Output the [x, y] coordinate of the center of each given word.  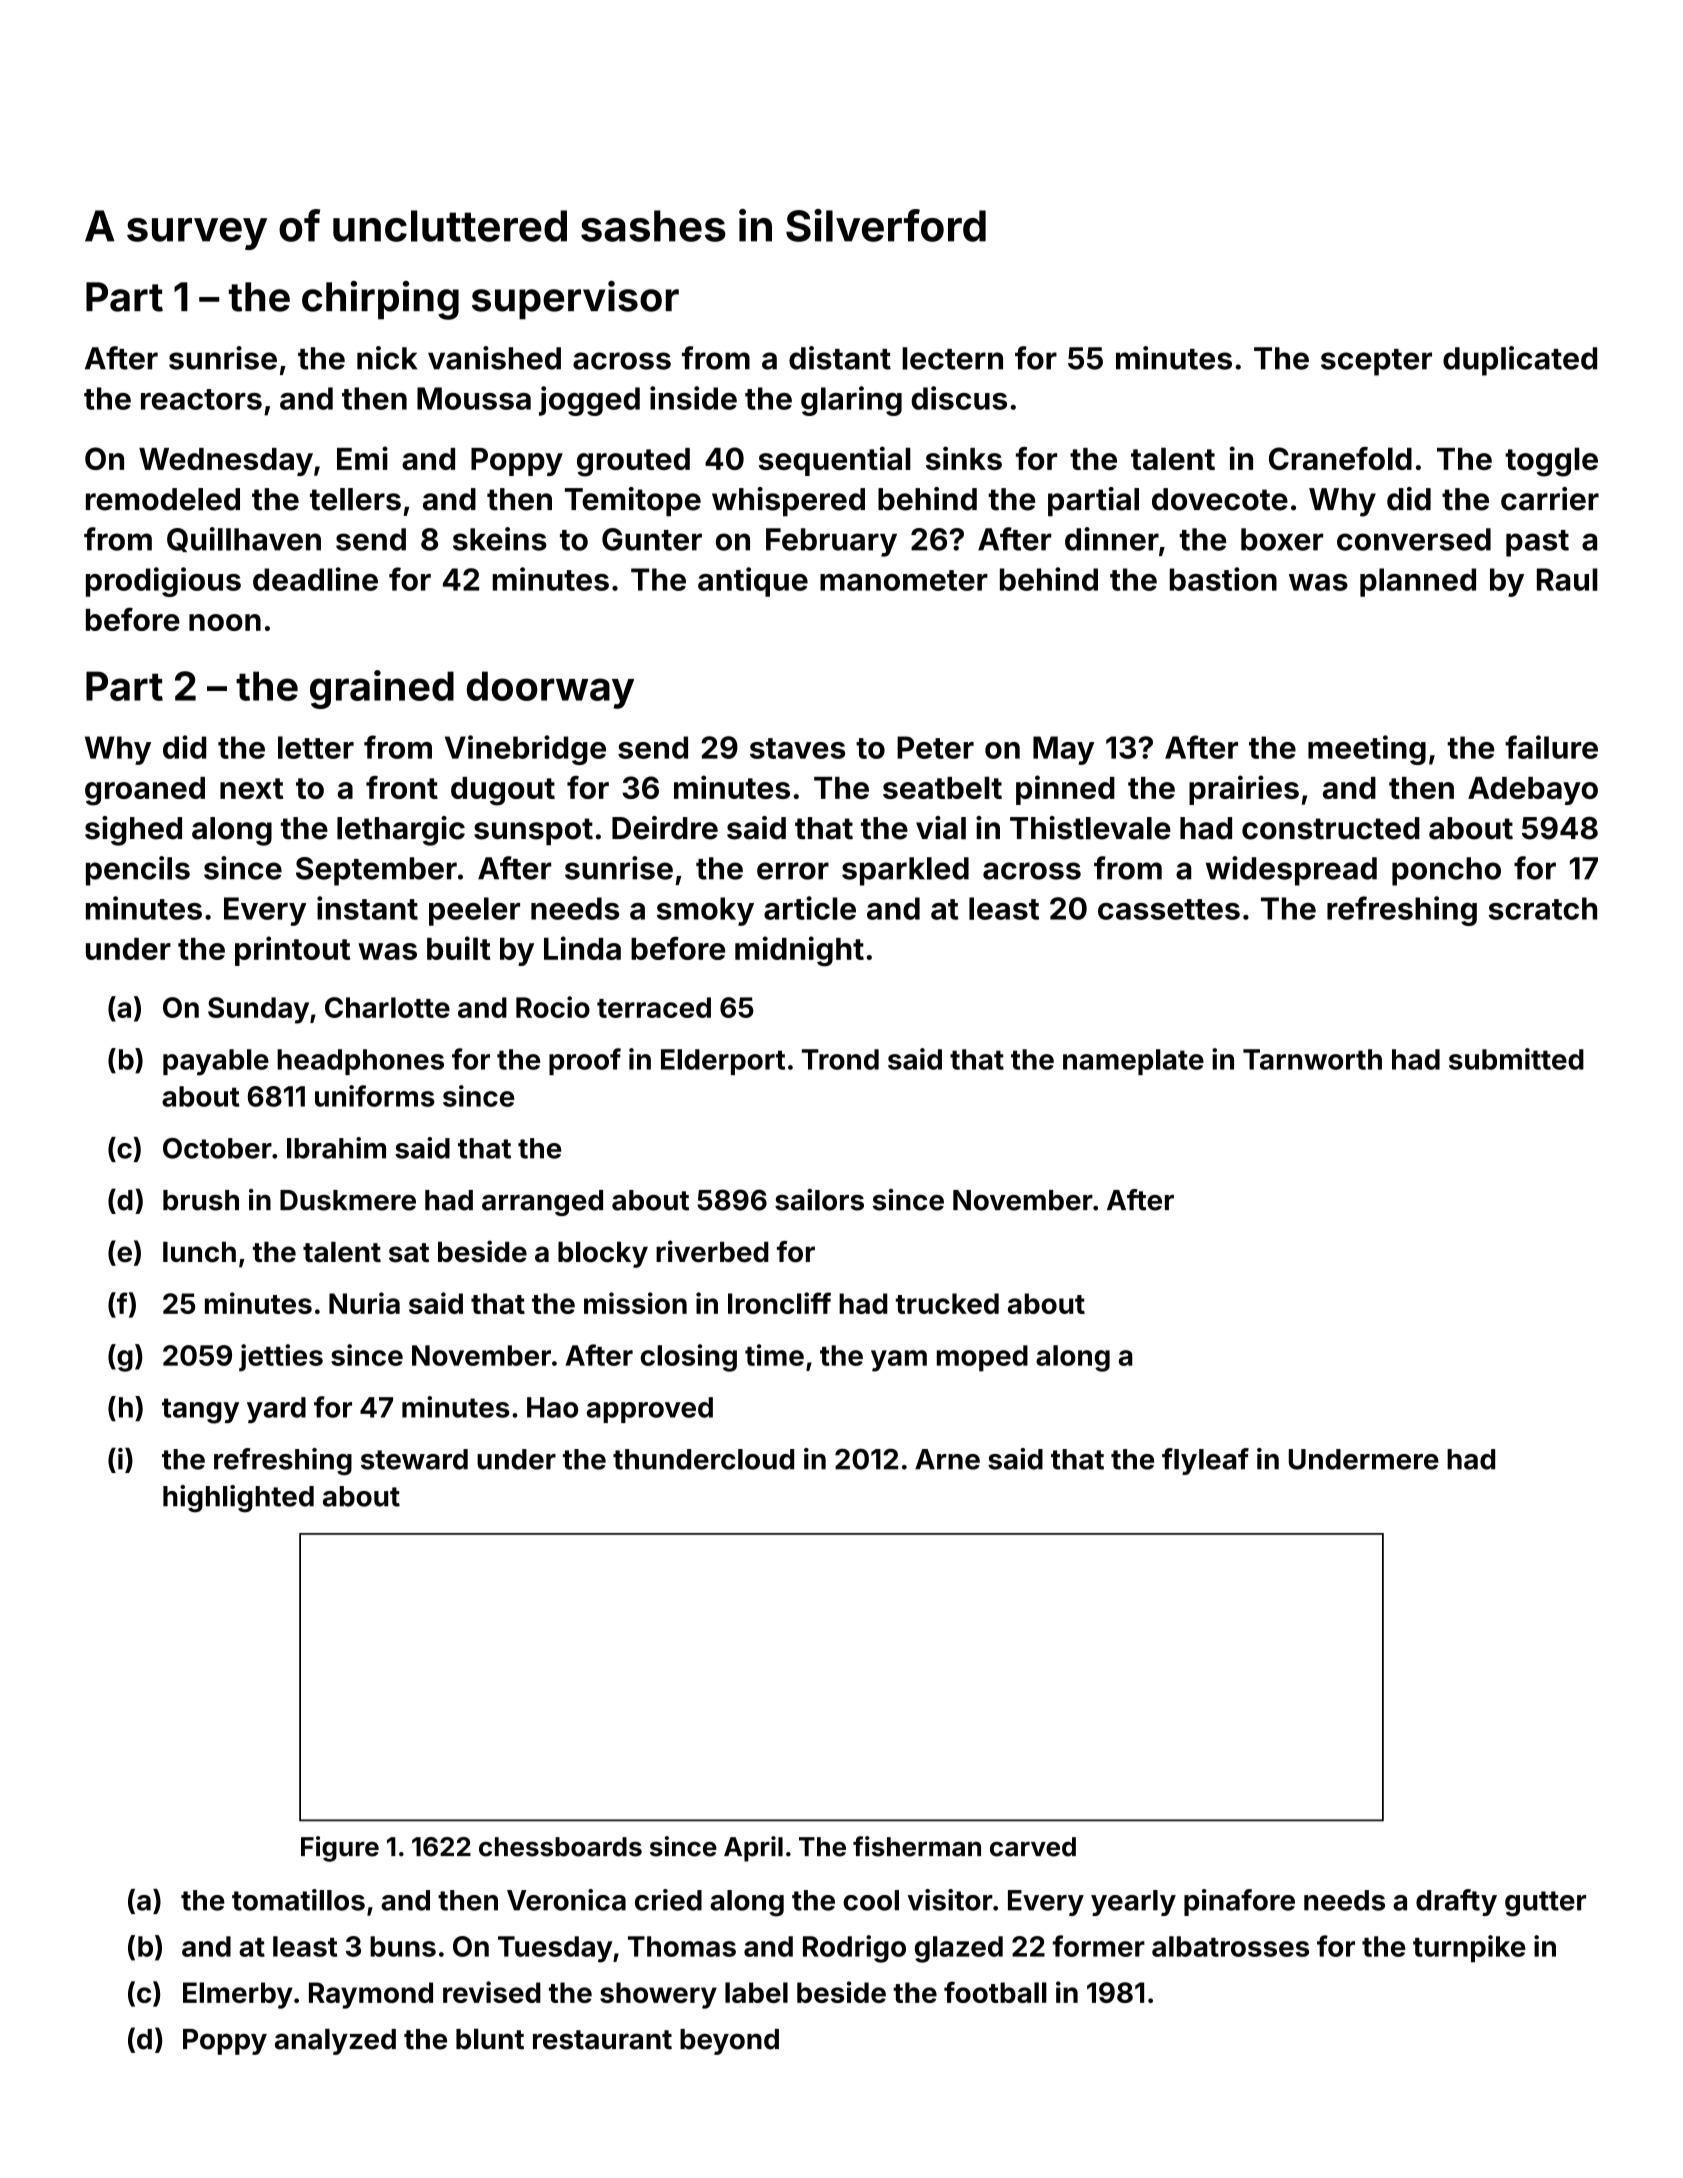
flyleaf [1205, 1461]
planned [1418, 582]
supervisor [575, 300]
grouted [633, 462]
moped [982, 1358]
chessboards [560, 1847]
